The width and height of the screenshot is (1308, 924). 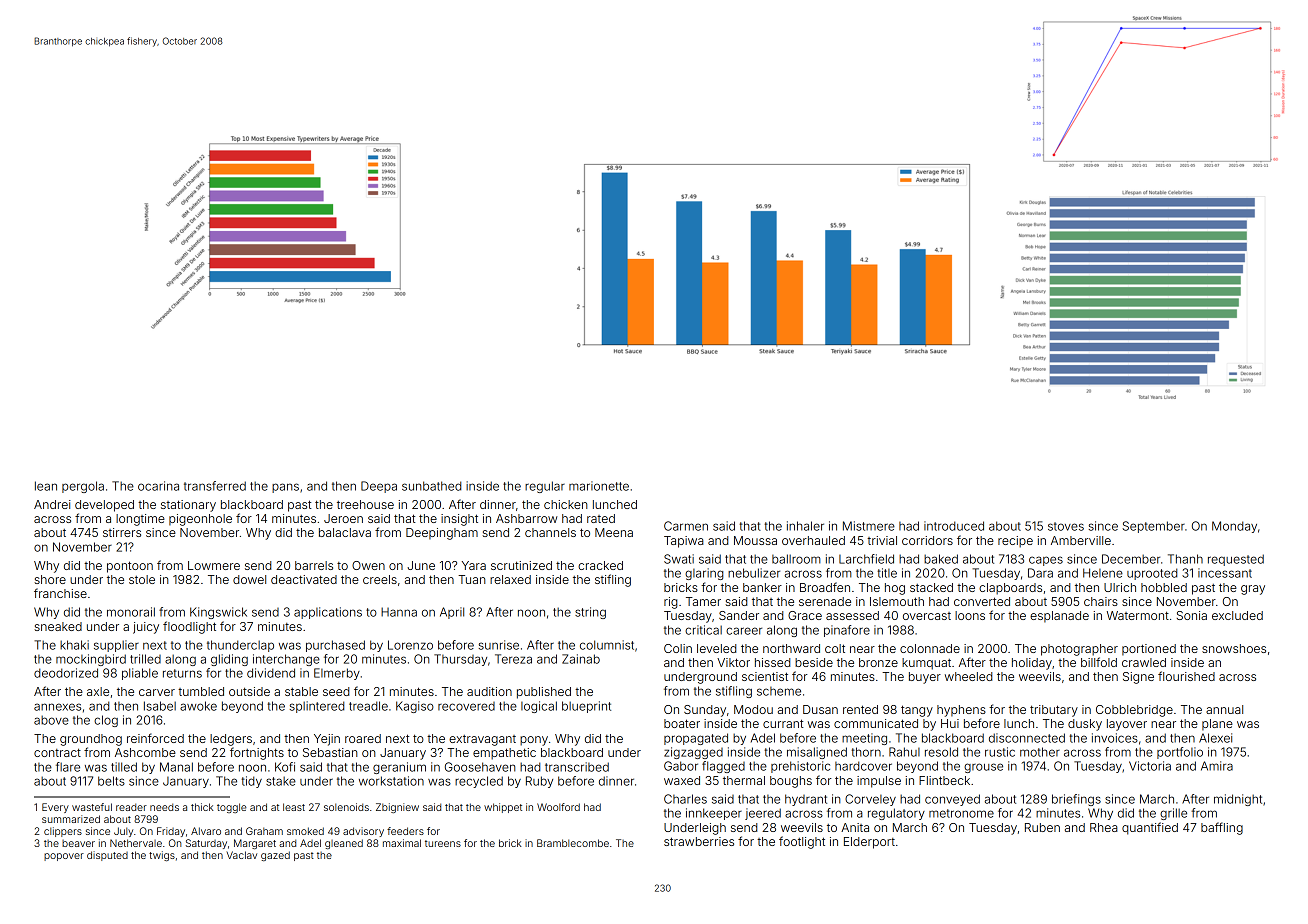 What do you see at coordinates (860, 709) in the screenshot?
I see `rented` at bounding box center [860, 709].
